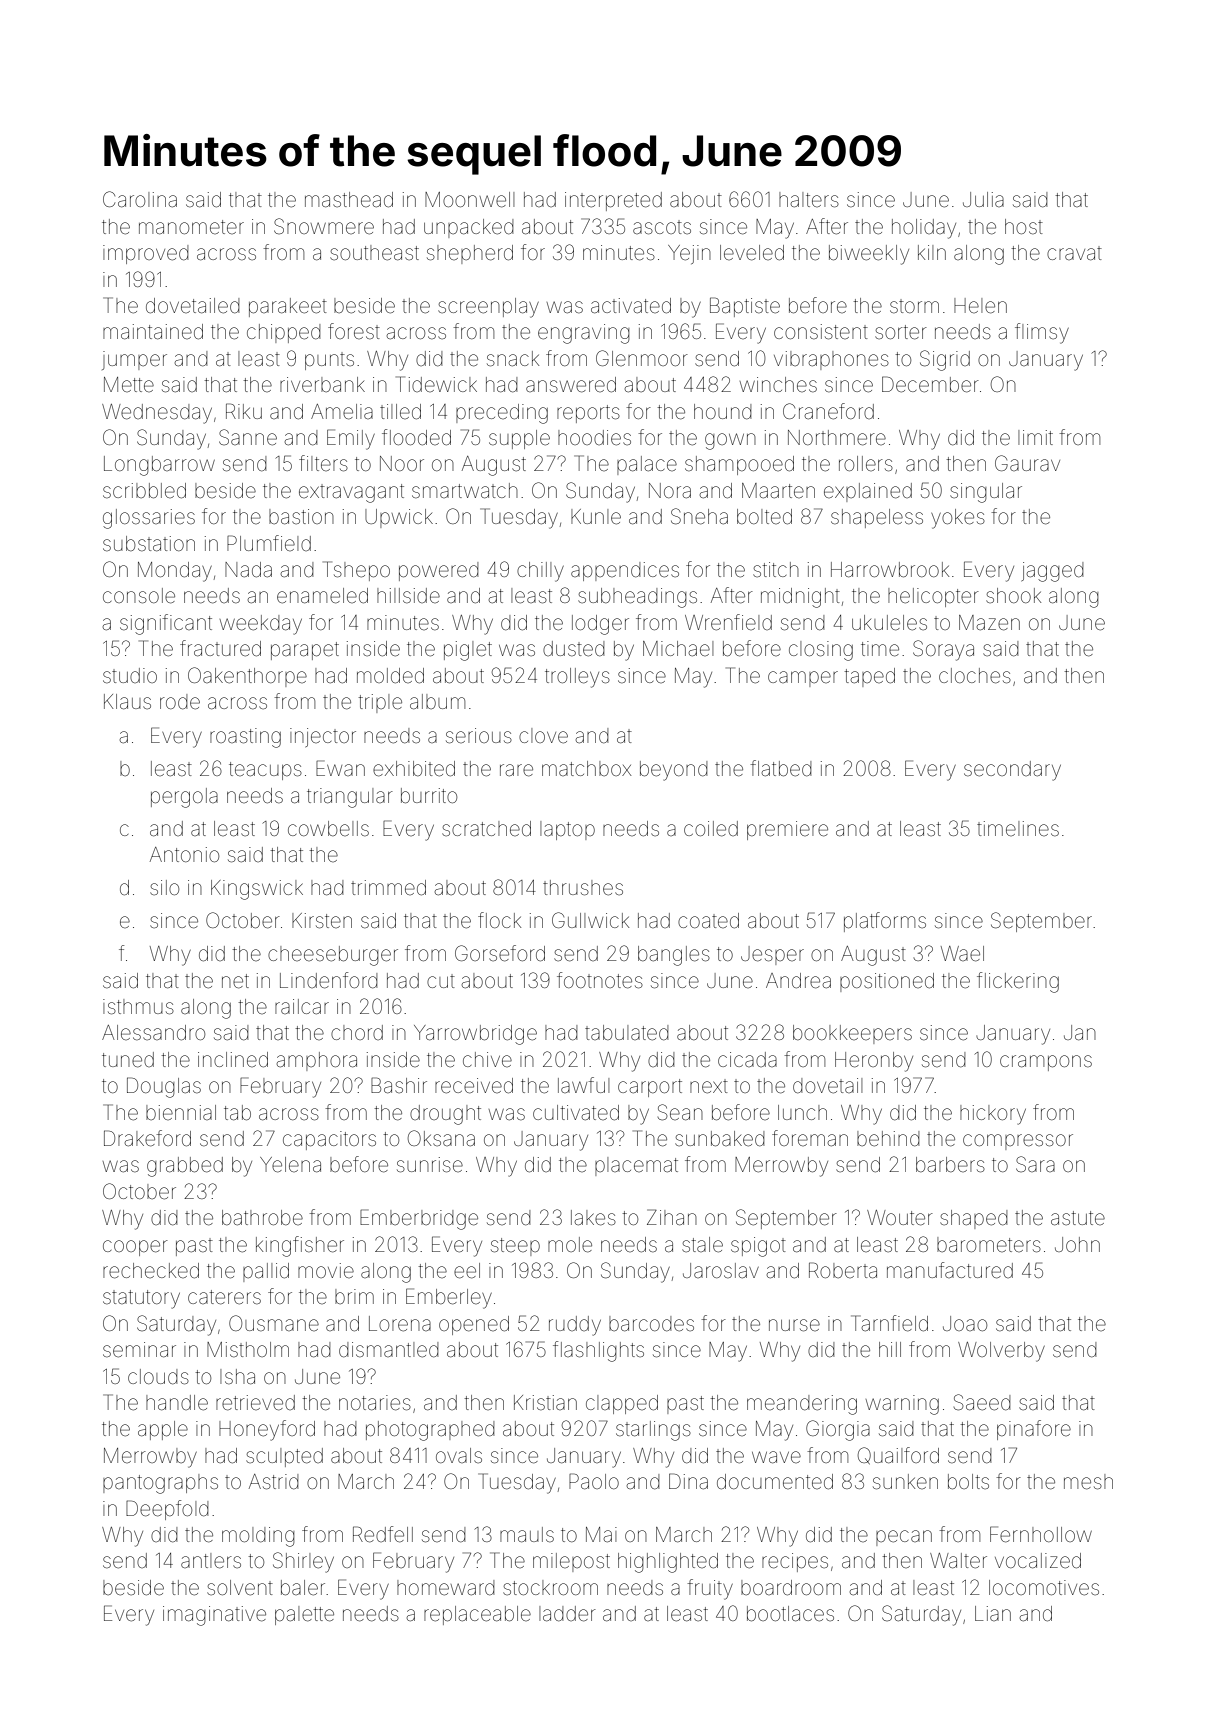 The width and height of the document is (1217, 1721). What do you see at coordinates (550, 1587) in the document?
I see `stockroom` at bounding box center [550, 1587].
